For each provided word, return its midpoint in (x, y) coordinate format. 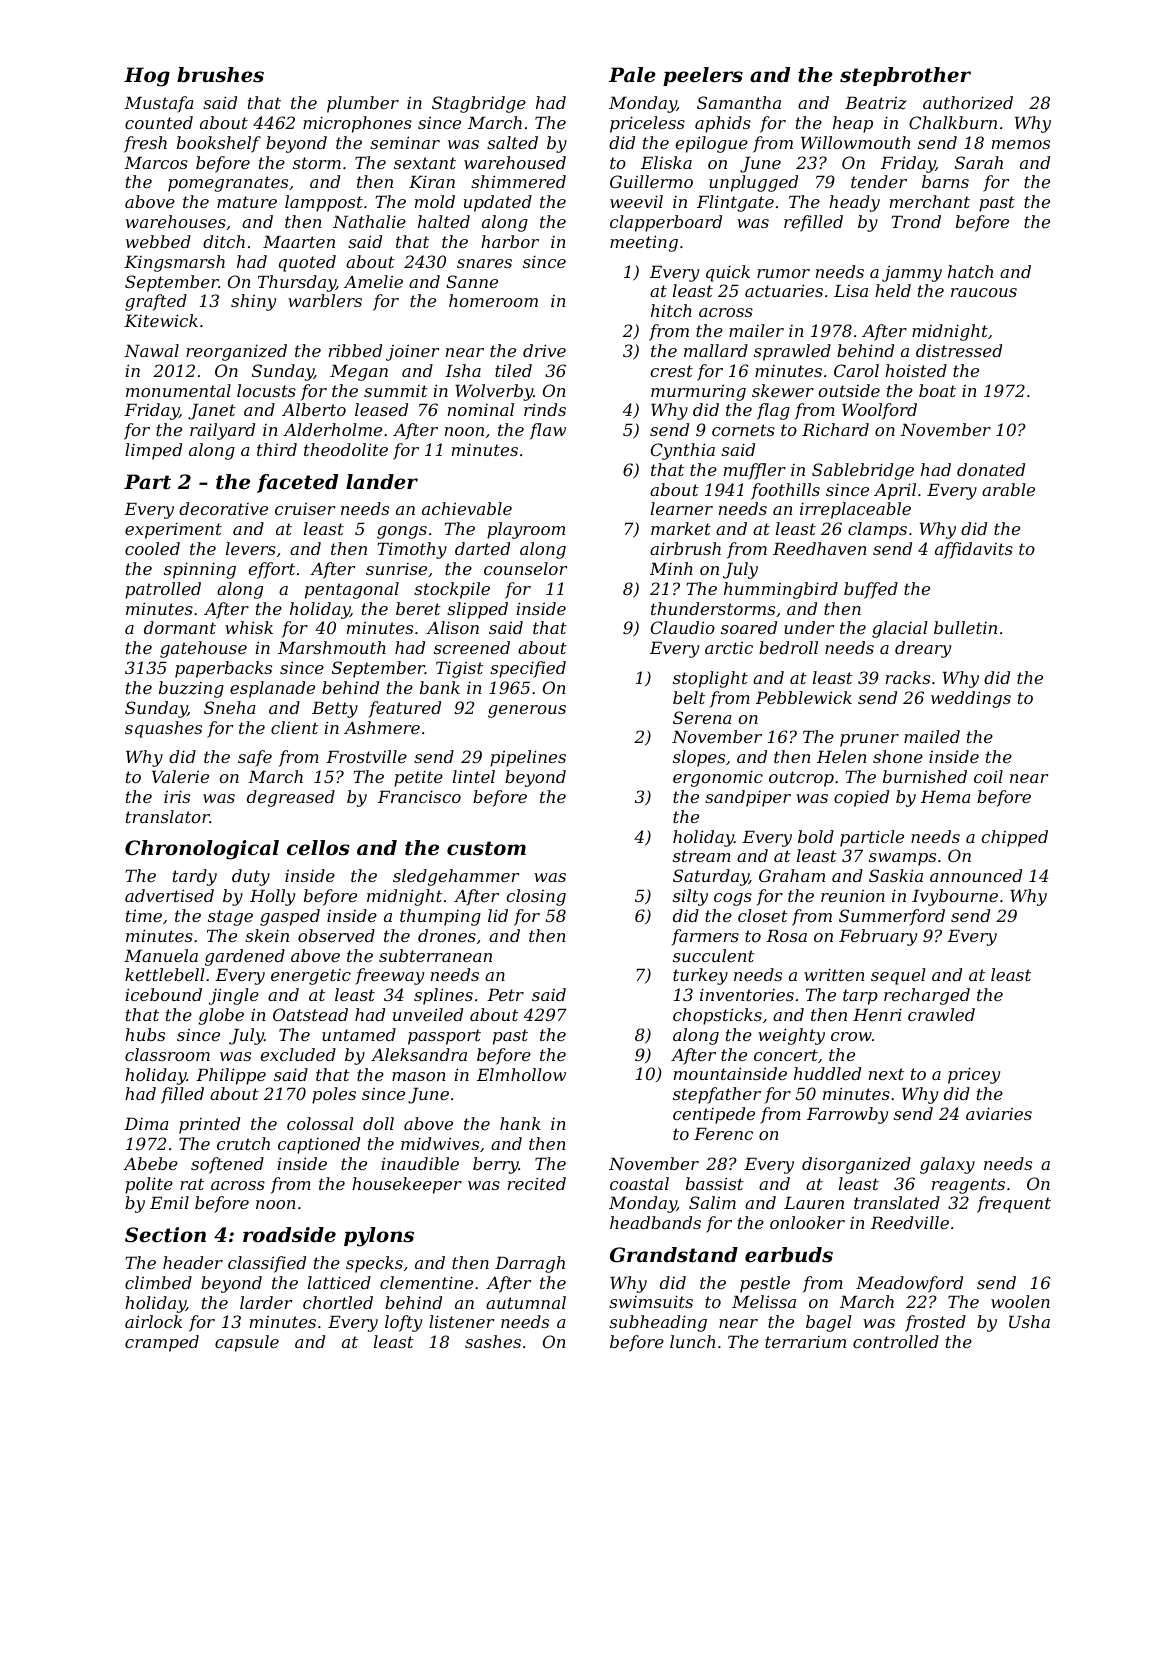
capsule (247, 1343)
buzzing (191, 689)
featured (405, 709)
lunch (692, 1341)
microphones (357, 124)
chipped (1014, 838)
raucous (984, 292)
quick (728, 273)
